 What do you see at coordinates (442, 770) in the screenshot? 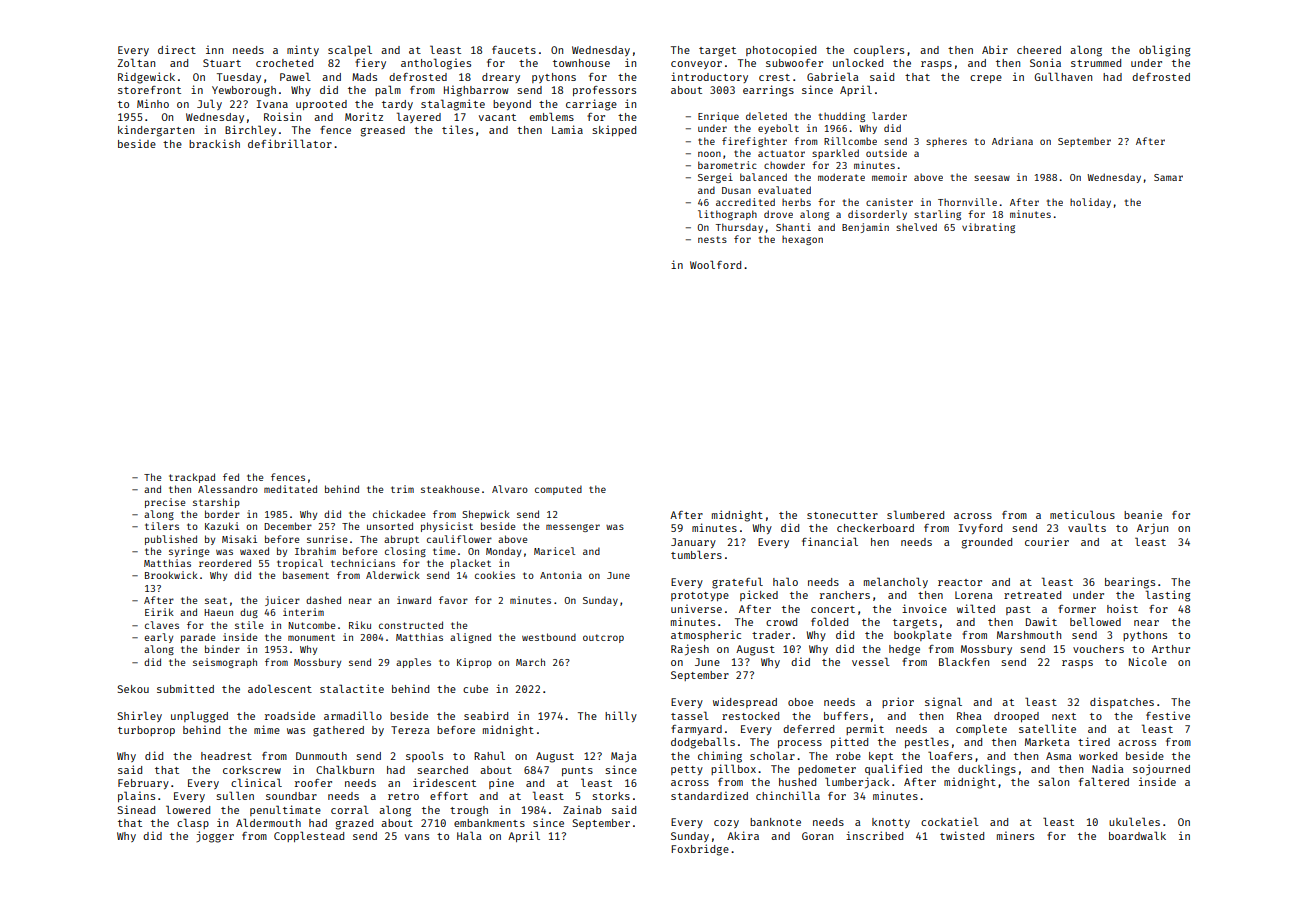
I see `searched` at bounding box center [442, 770].
